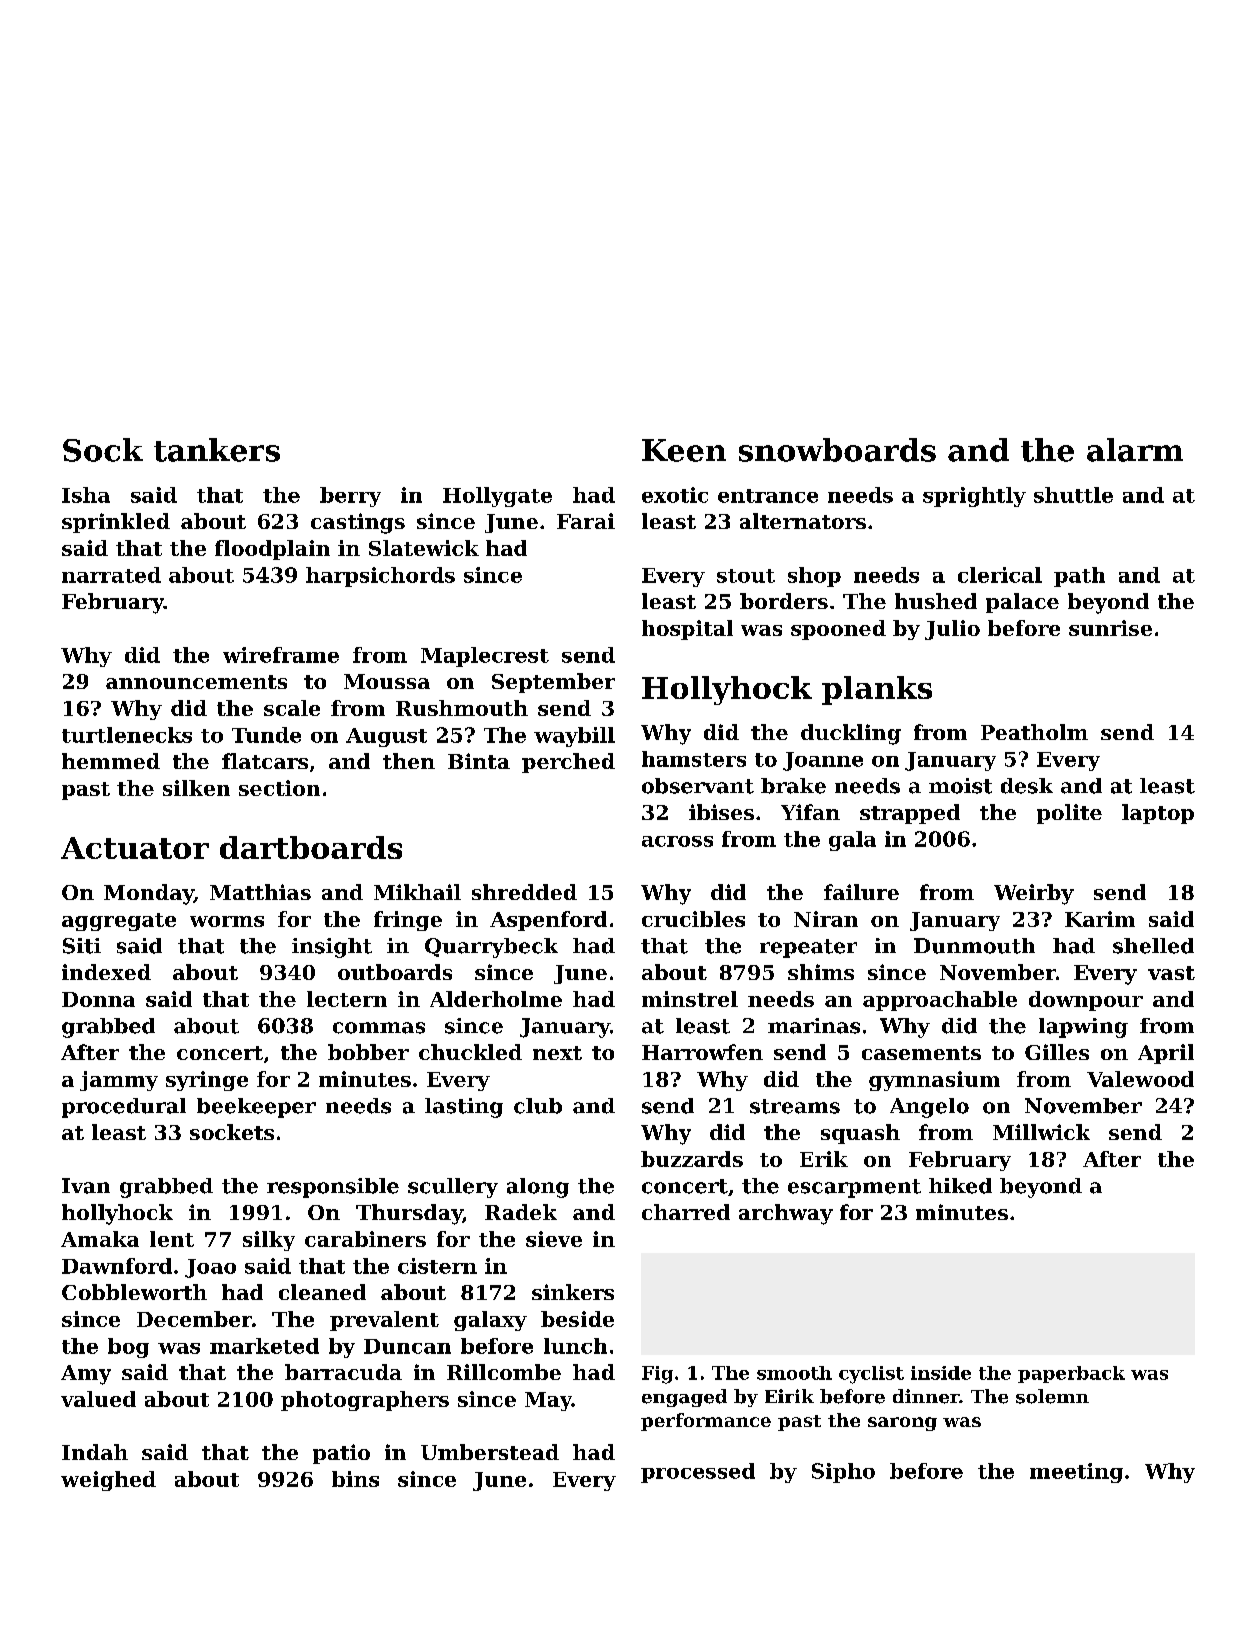  What do you see at coordinates (256, 1108) in the screenshot?
I see `beekeeper` at bounding box center [256, 1108].
